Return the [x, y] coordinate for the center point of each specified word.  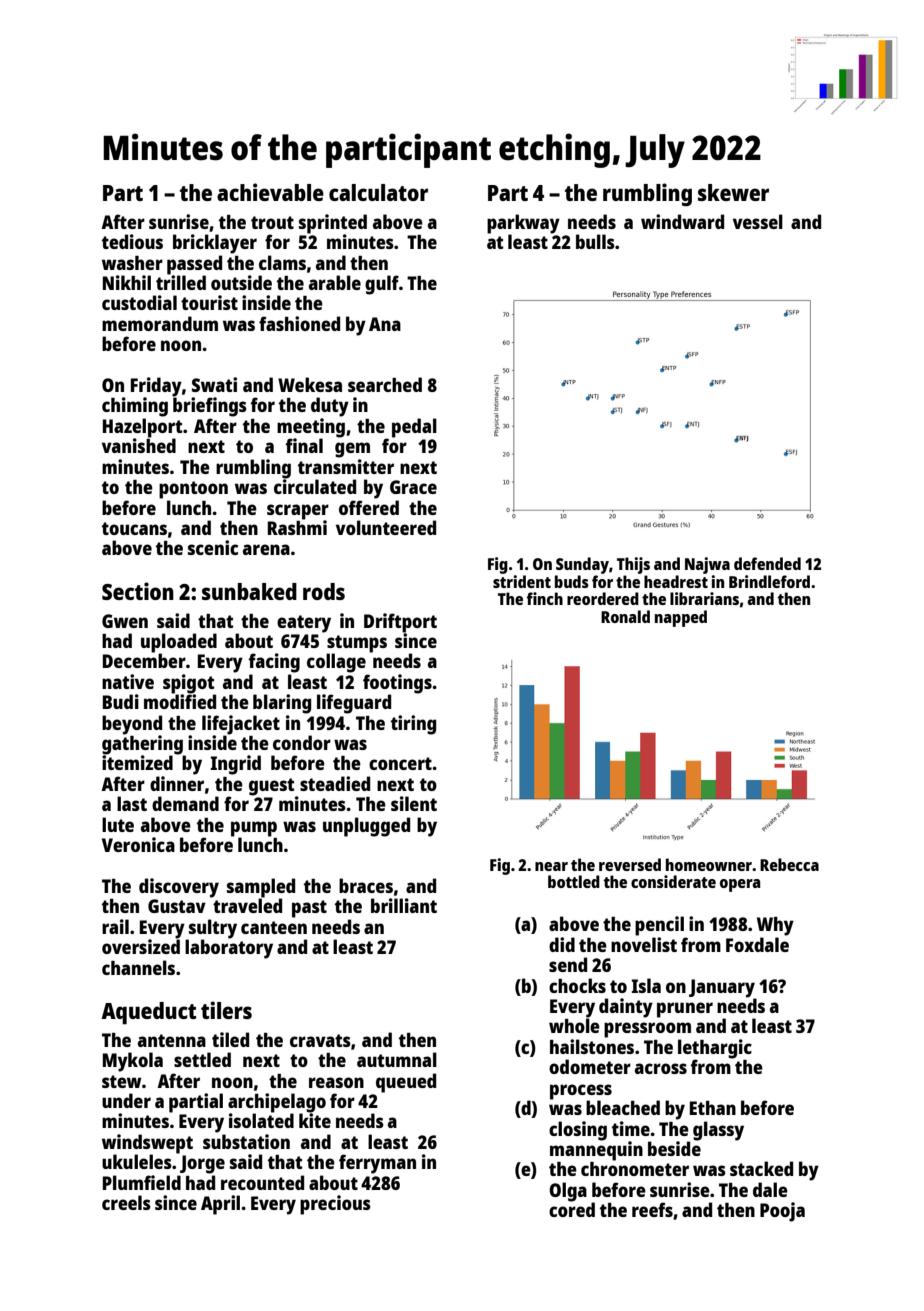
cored [572, 1209]
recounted [262, 1182]
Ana [385, 324]
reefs [652, 1209]
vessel [758, 221]
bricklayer [215, 244]
